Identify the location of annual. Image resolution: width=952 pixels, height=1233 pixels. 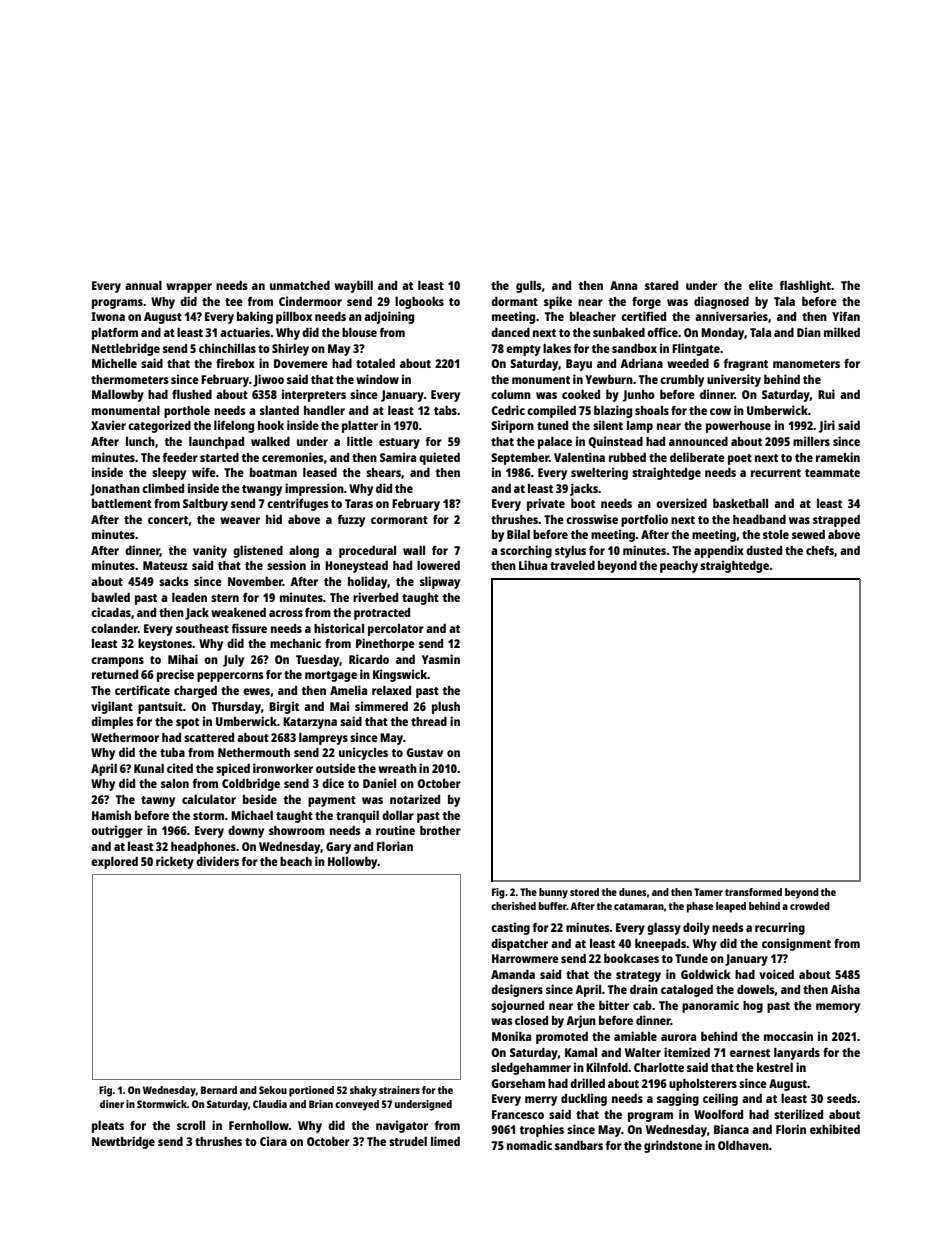
(143, 285).
